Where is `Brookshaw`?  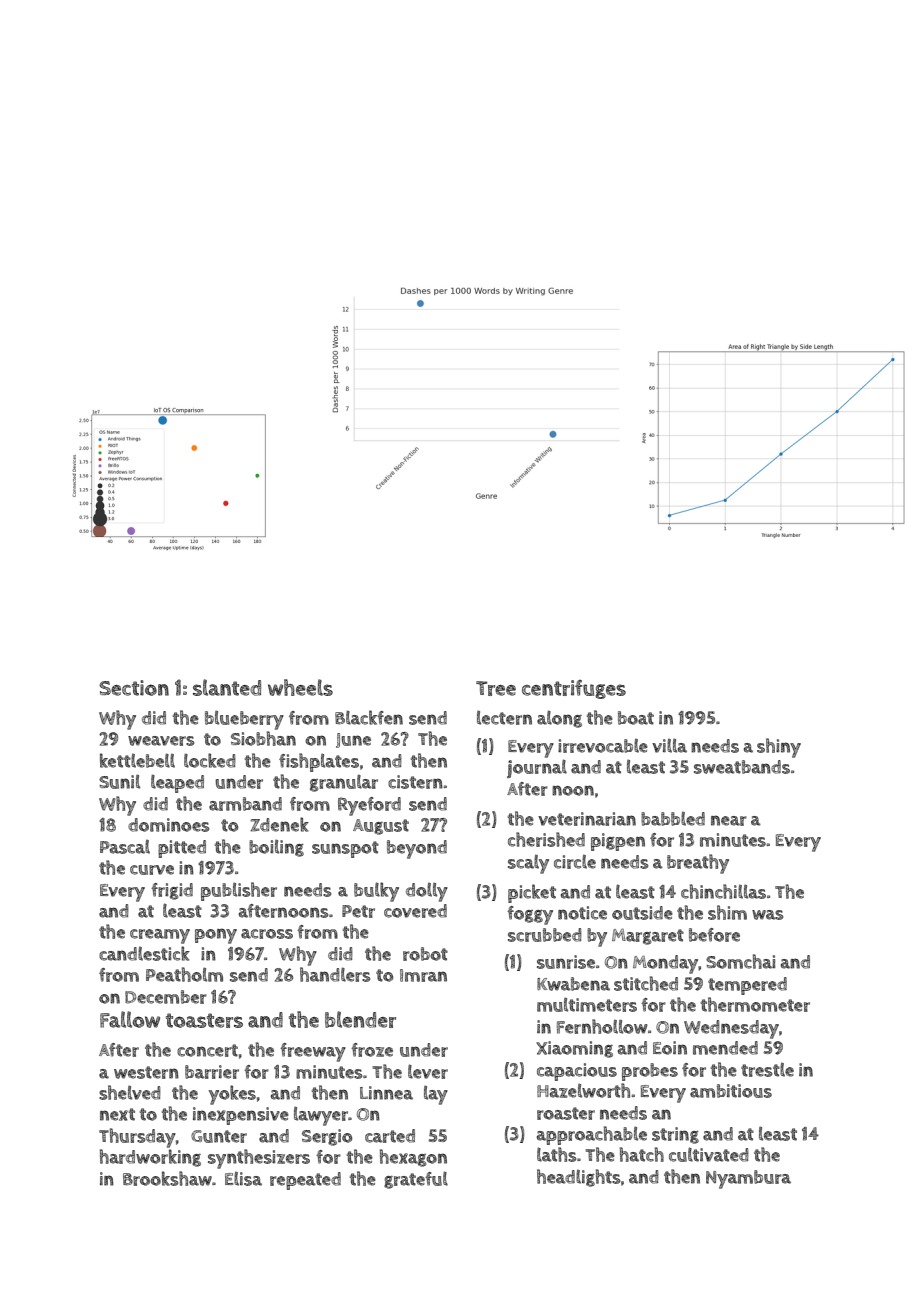 Brookshaw is located at coordinates (167, 1178).
